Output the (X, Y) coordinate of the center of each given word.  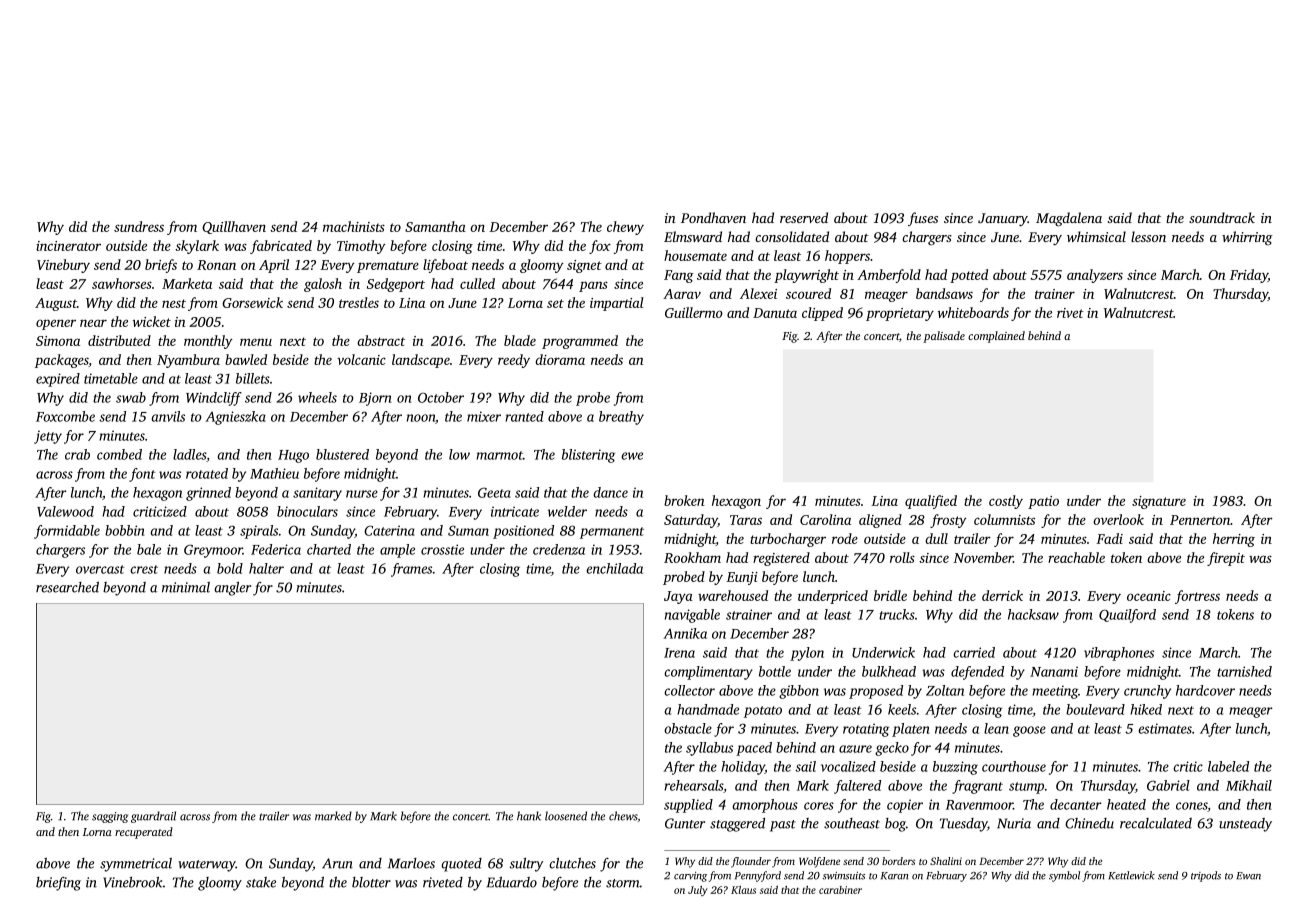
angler (232, 589)
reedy (514, 361)
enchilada (614, 568)
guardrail (153, 817)
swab (131, 397)
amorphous (765, 806)
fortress (1197, 597)
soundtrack (1222, 217)
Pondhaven (713, 217)
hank (529, 816)
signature (1159, 502)
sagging (110, 817)
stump (1026, 788)
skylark (197, 247)
